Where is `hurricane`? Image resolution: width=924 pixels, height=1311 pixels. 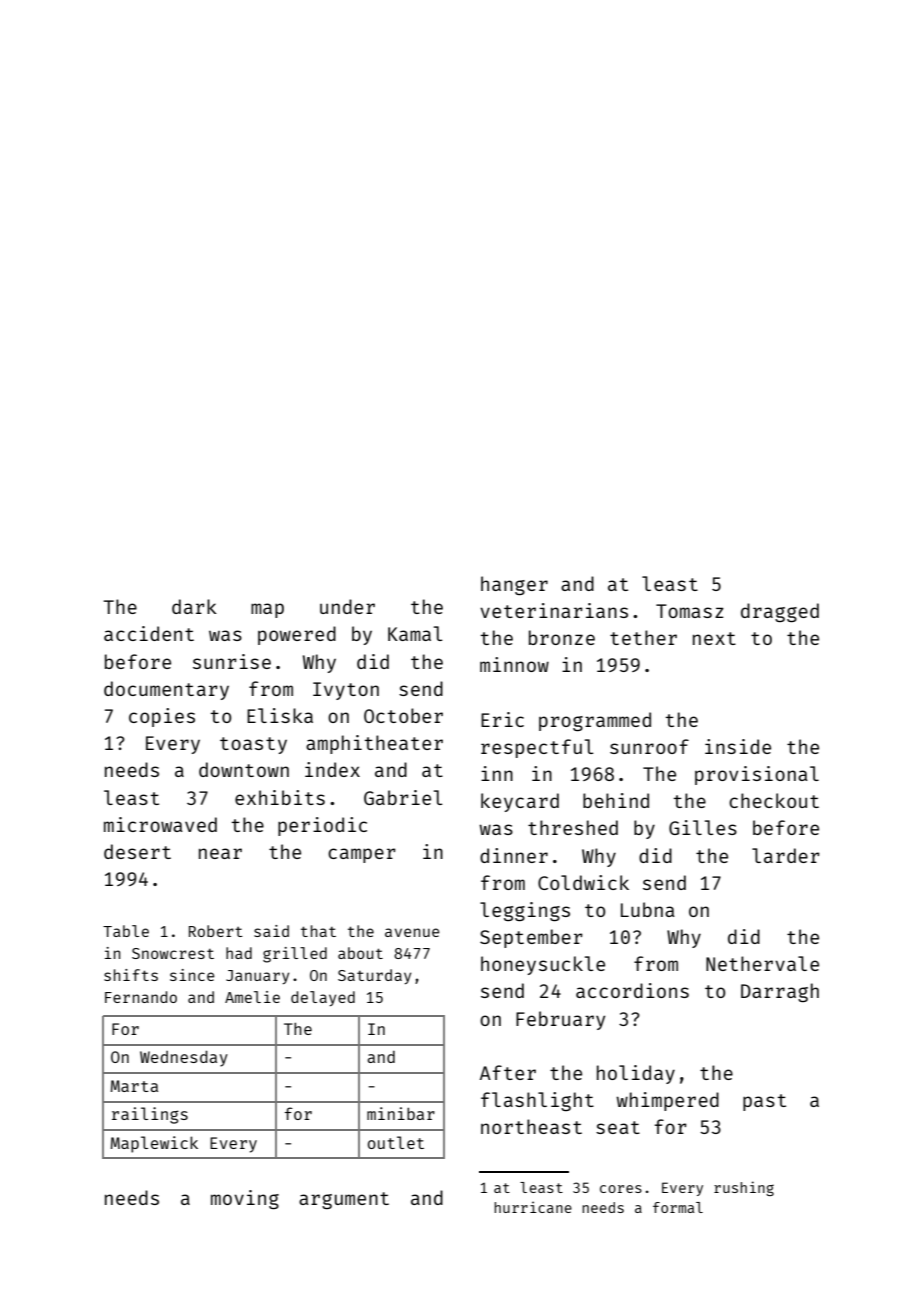 hurricane is located at coordinates (533, 1207).
